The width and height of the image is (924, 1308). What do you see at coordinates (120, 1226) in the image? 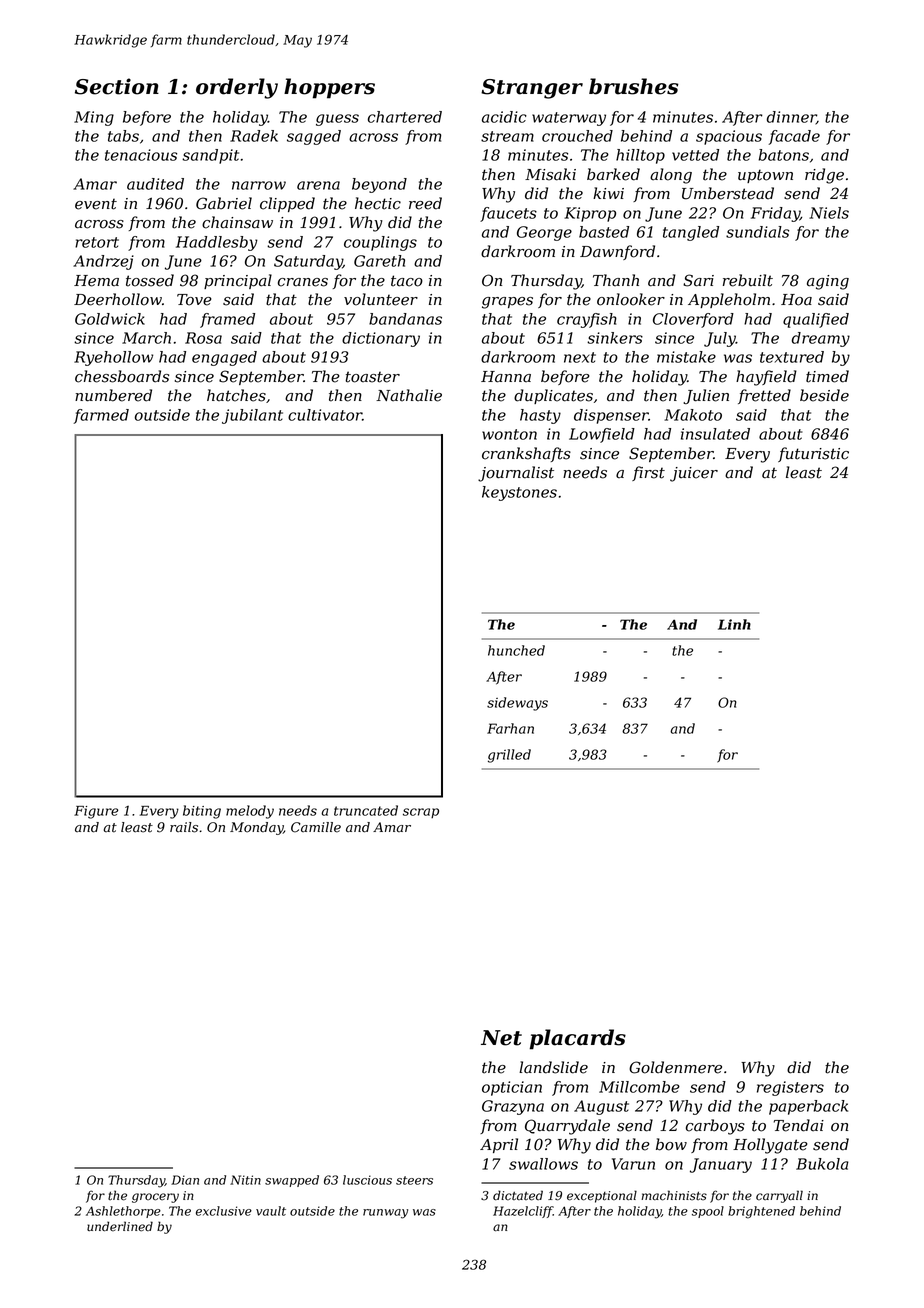
I see `underlined` at bounding box center [120, 1226].
